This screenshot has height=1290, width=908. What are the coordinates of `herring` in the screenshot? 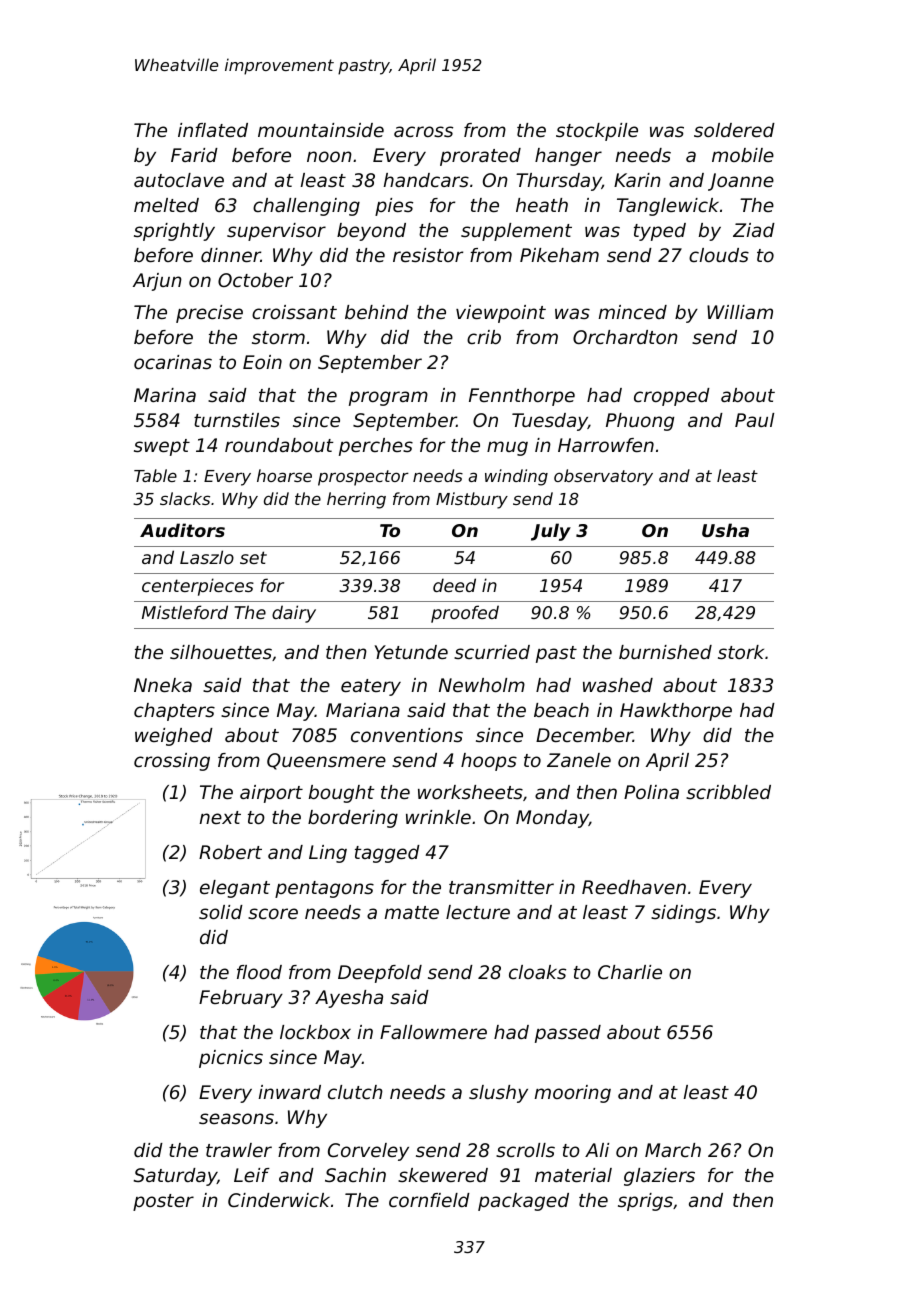 It's located at (356, 500).
